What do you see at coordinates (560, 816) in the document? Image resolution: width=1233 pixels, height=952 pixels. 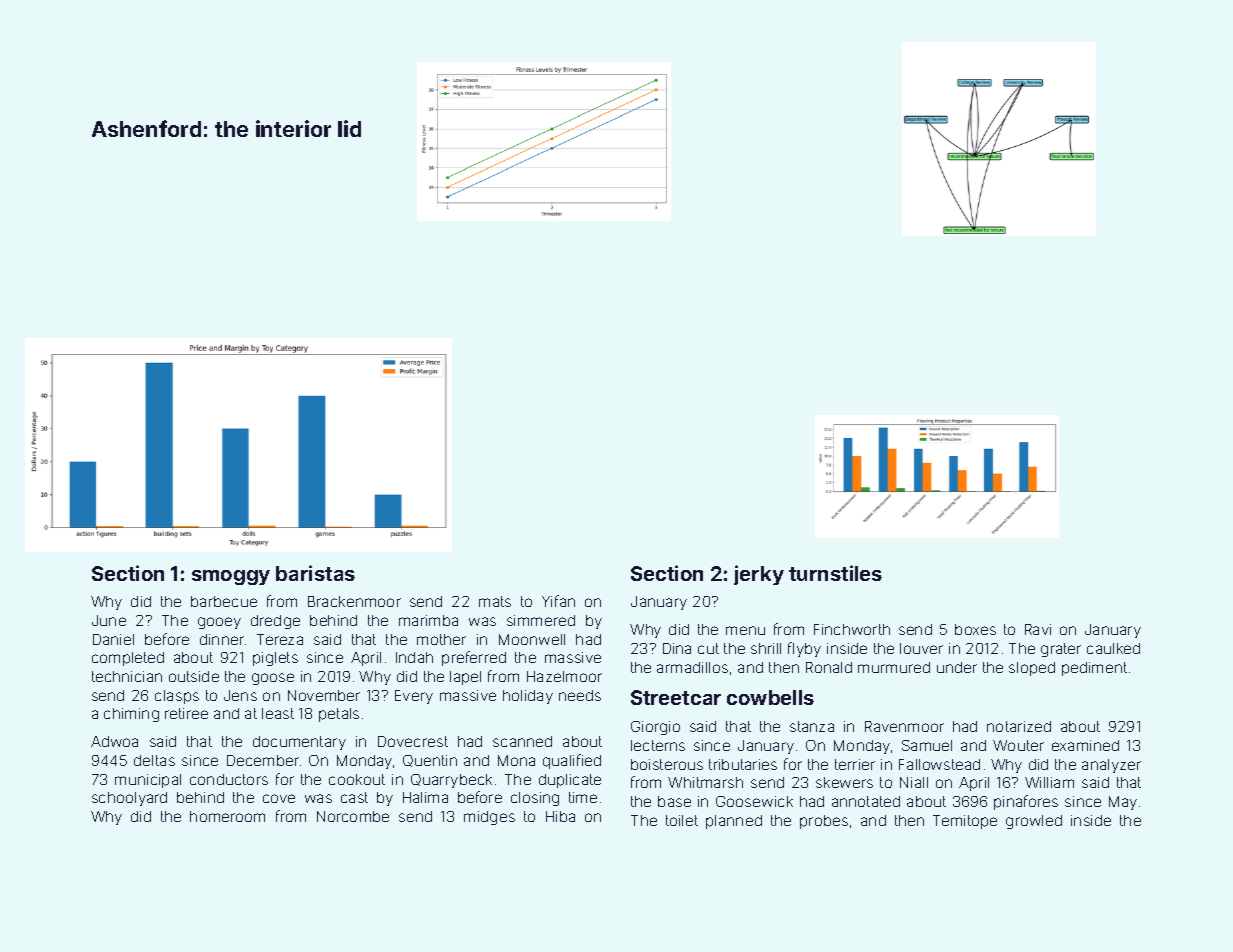 I see `Hiba` at bounding box center [560, 816].
